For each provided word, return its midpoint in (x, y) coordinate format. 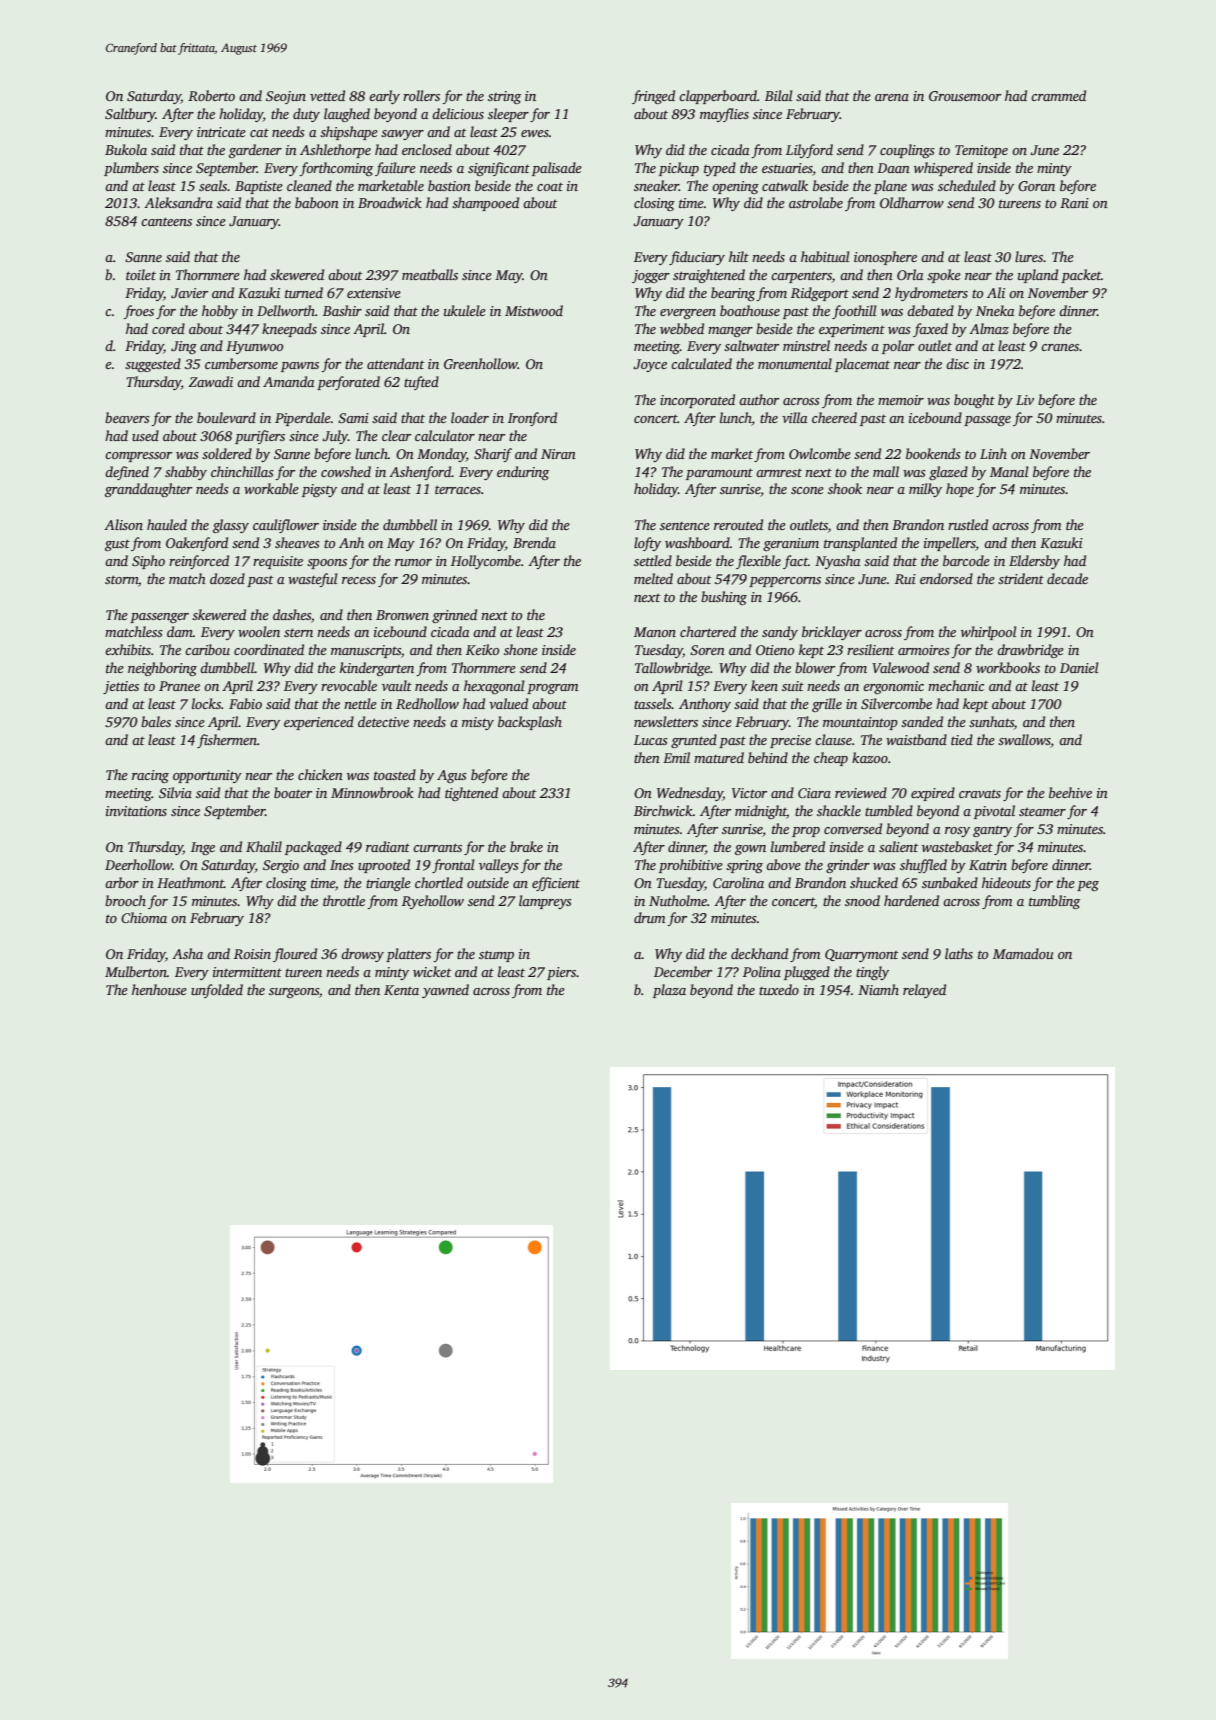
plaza (669, 991)
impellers (950, 544)
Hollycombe (486, 562)
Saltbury (130, 115)
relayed (924, 991)
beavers (127, 417)
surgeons (294, 993)
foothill (854, 312)
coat (550, 186)
